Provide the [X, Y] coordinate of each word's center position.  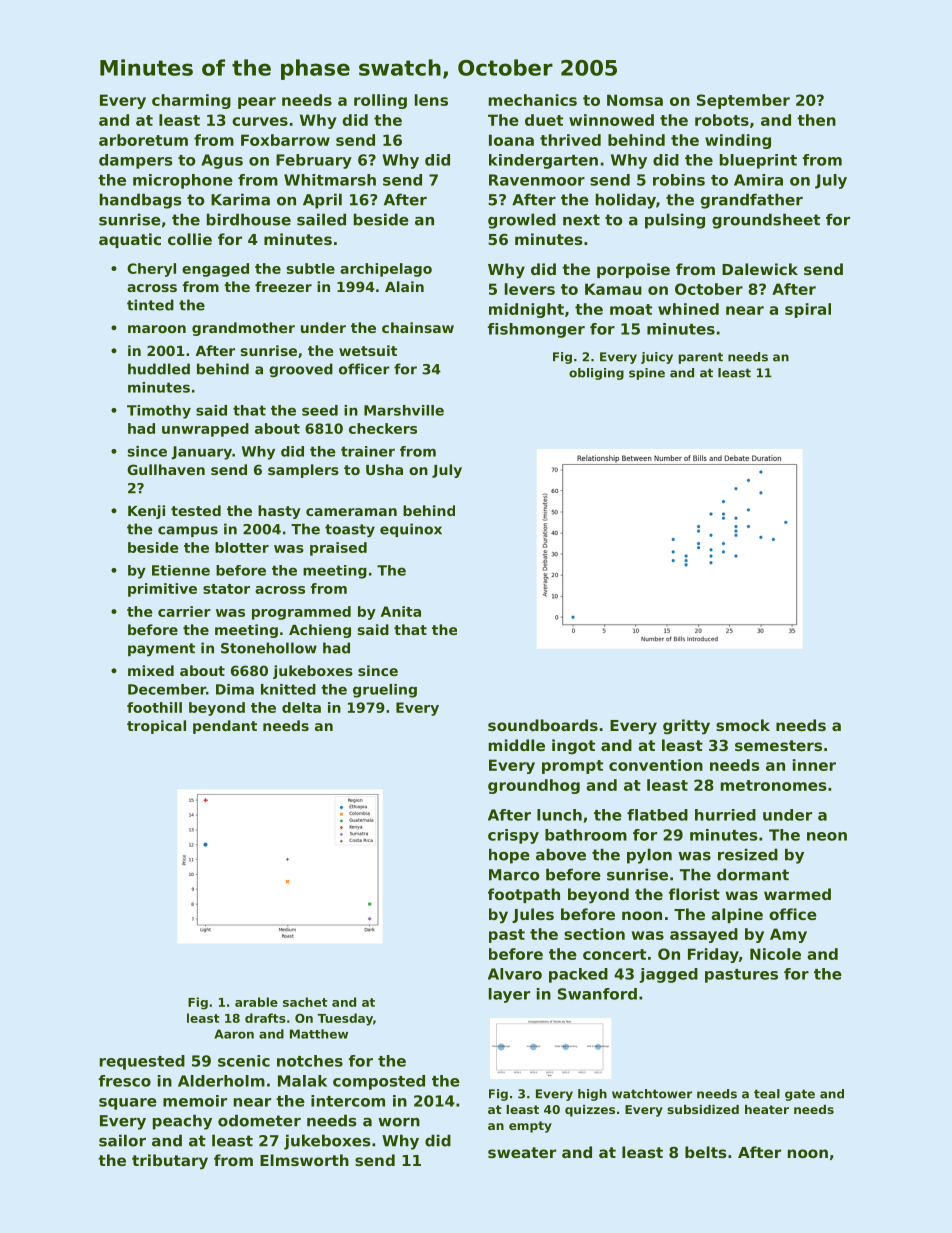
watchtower [652, 1094]
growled [522, 221]
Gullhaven [166, 469]
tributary [170, 1162]
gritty [686, 727]
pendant [225, 727]
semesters [778, 745]
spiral [808, 310]
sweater [522, 1152]
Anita [401, 611]
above [561, 854]
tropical [156, 727]
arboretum [143, 140]
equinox [411, 530]
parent [701, 358]
